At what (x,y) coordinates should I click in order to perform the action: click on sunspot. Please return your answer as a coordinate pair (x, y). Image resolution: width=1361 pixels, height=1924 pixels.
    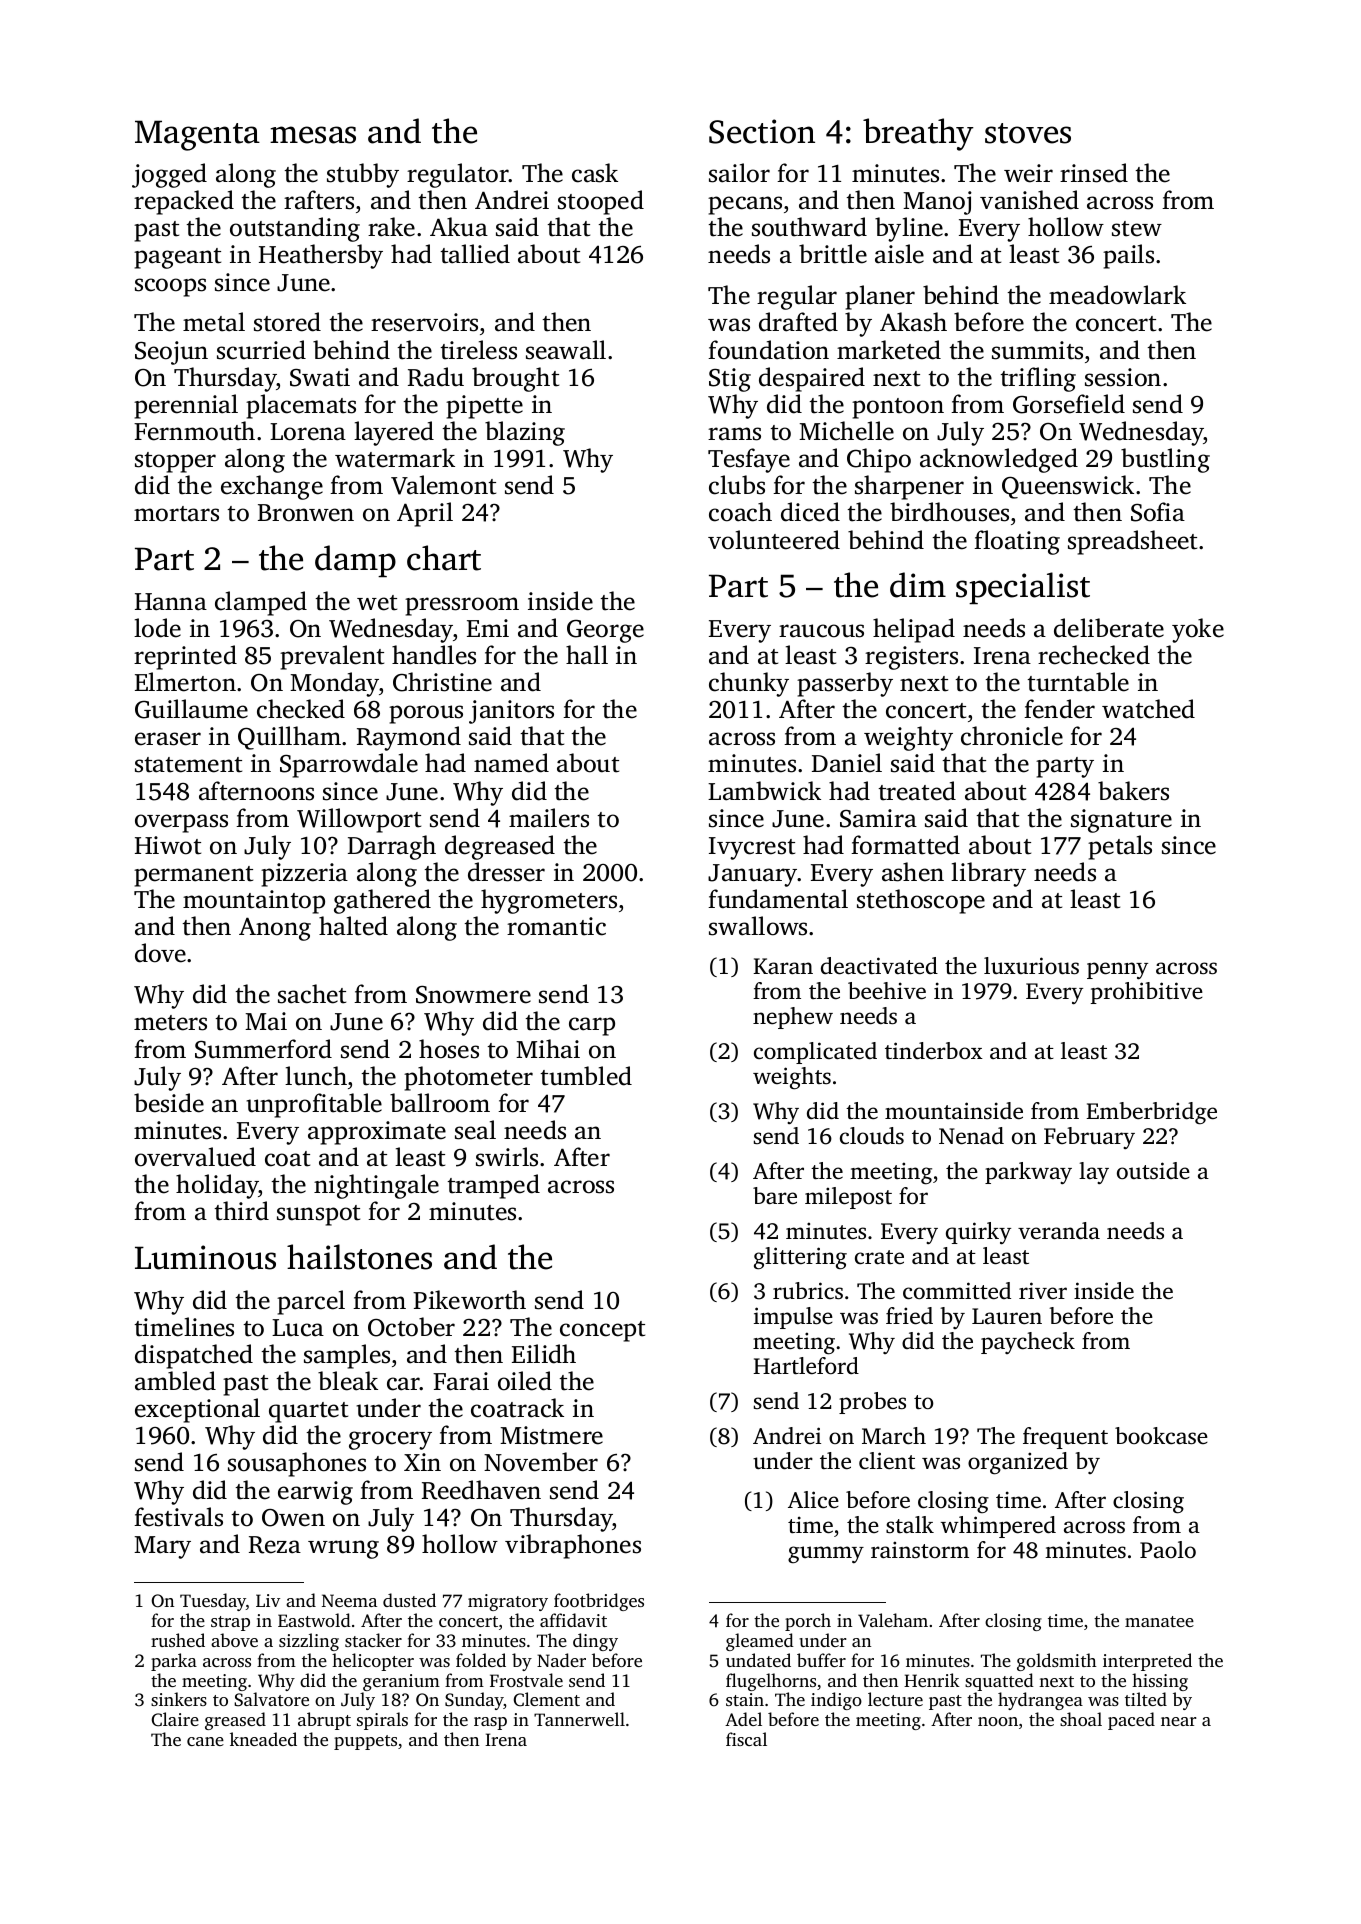
    Looking at the image, I should click on (318, 1215).
